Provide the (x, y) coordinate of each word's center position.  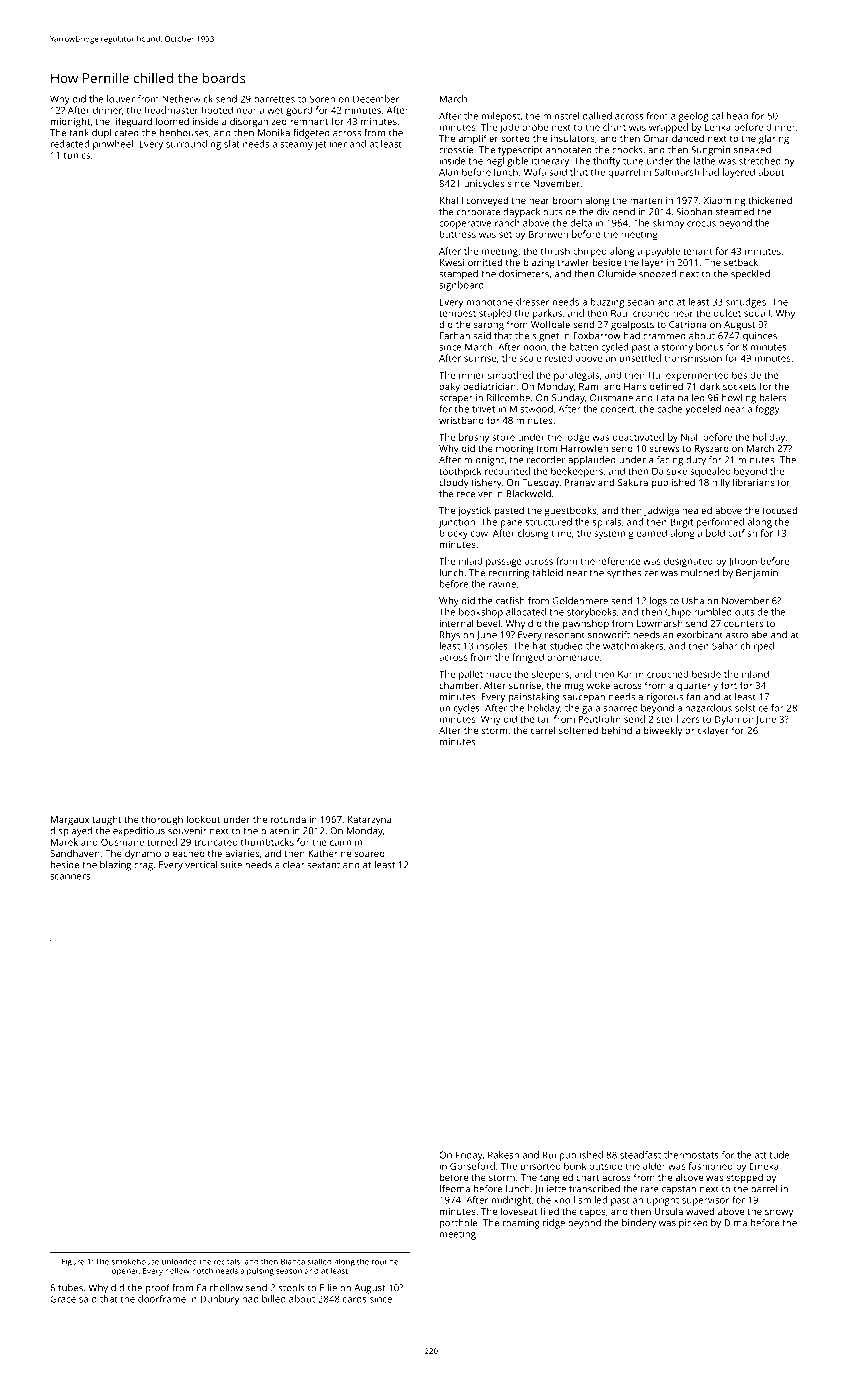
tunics (77, 155)
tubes (70, 1288)
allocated (526, 612)
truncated (216, 842)
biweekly (663, 732)
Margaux (70, 821)
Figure (73, 1263)
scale (530, 358)
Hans (635, 386)
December (376, 99)
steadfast (640, 1155)
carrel (543, 730)
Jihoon (742, 562)
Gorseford (472, 1166)
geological (700, 117)
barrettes (274, 99)
